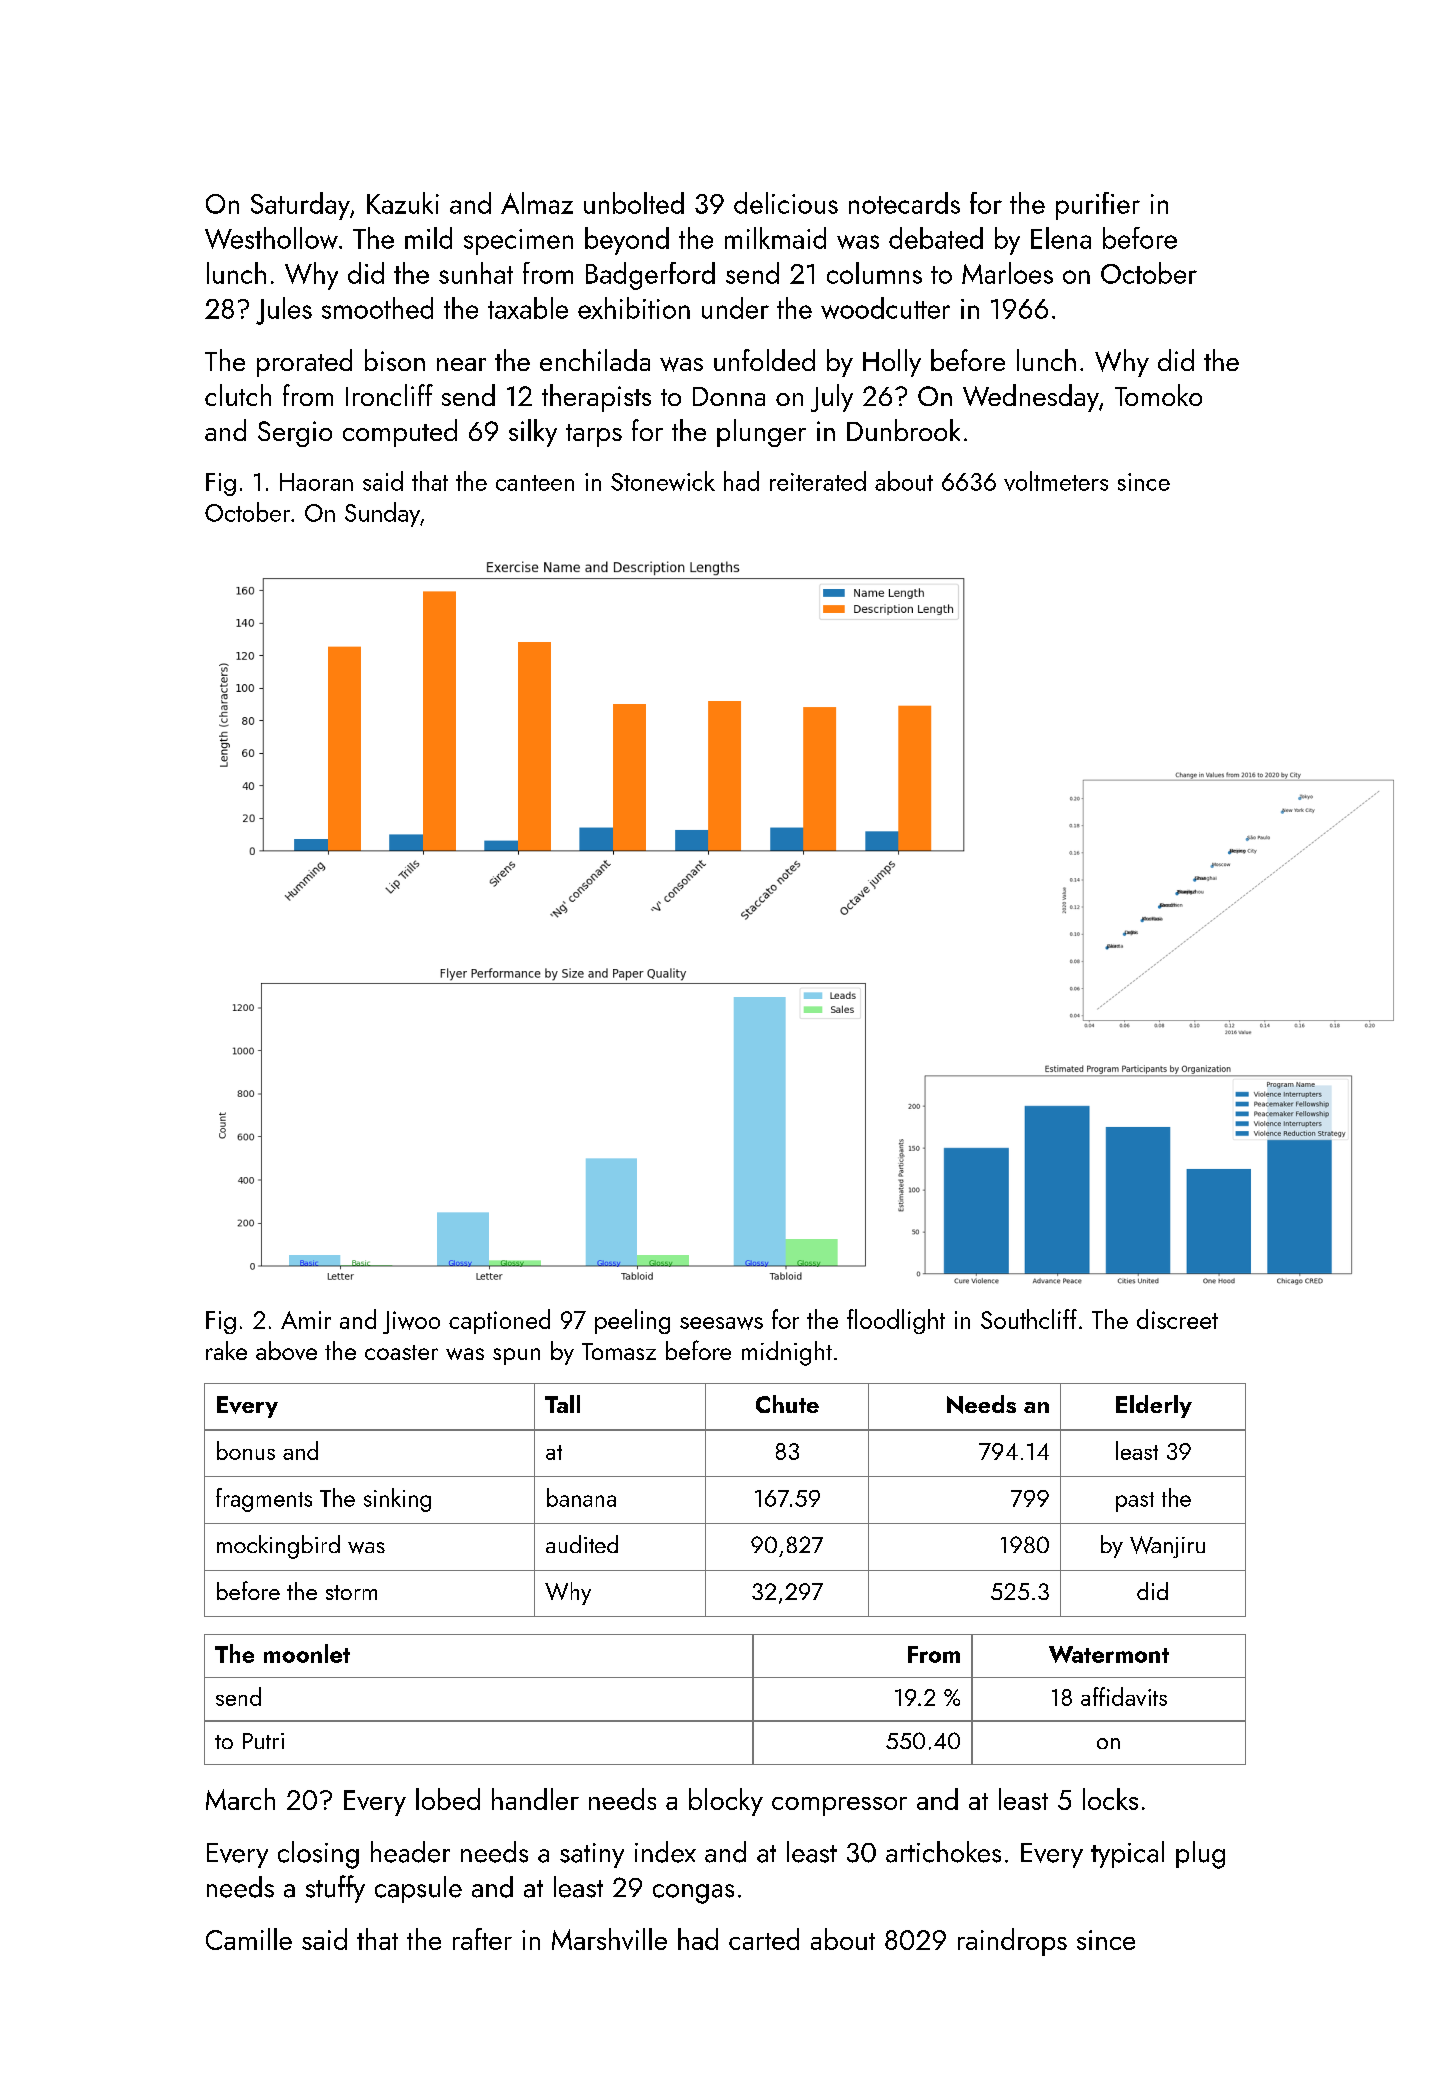 This document has height=2100, width=1450. What do you see at coordinates (609, 1939) in the document?
I see `Marshville` at bounding box center [609, 1939].
